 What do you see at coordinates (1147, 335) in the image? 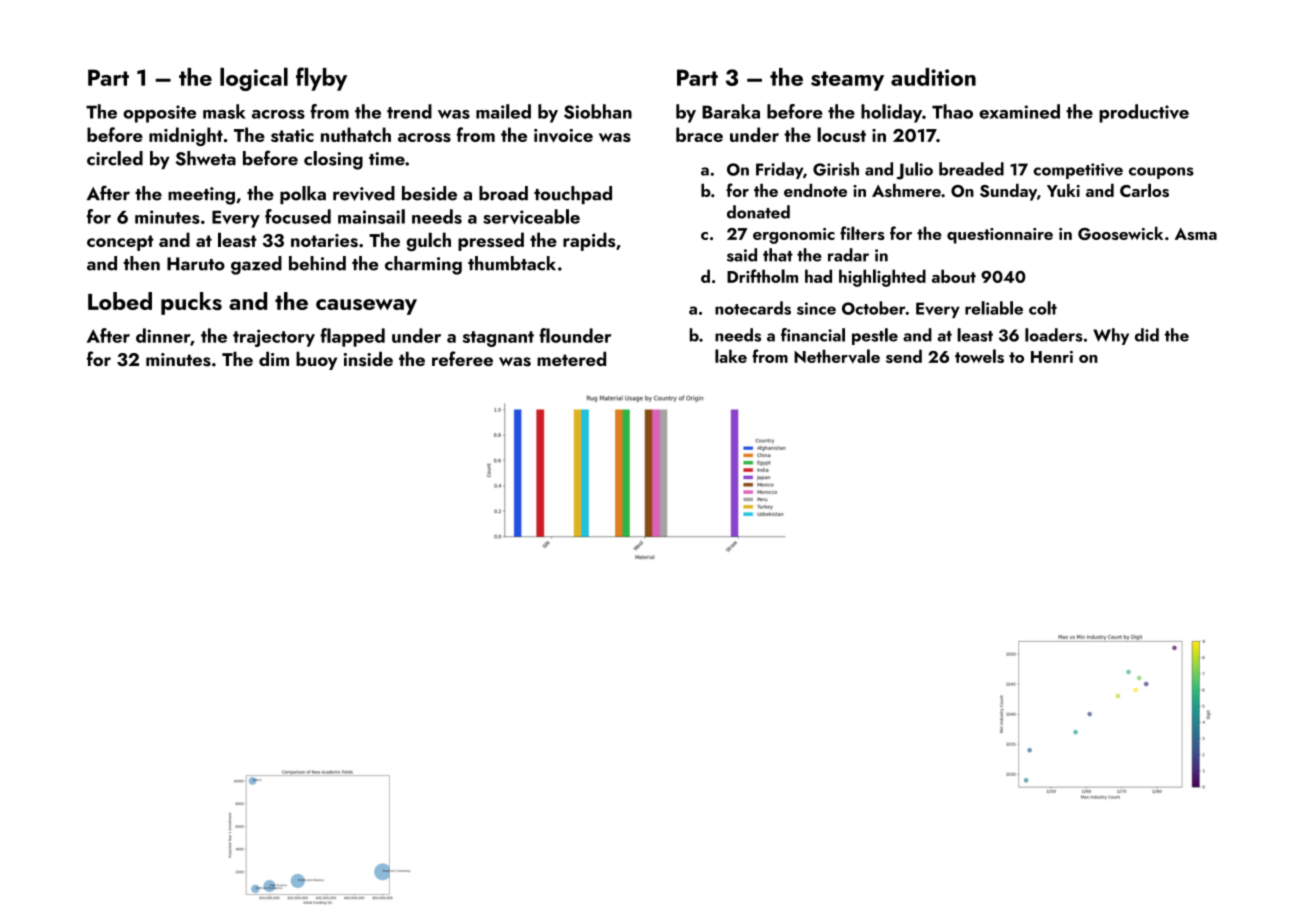
I see `did` at bounding box center [1147, 335].
